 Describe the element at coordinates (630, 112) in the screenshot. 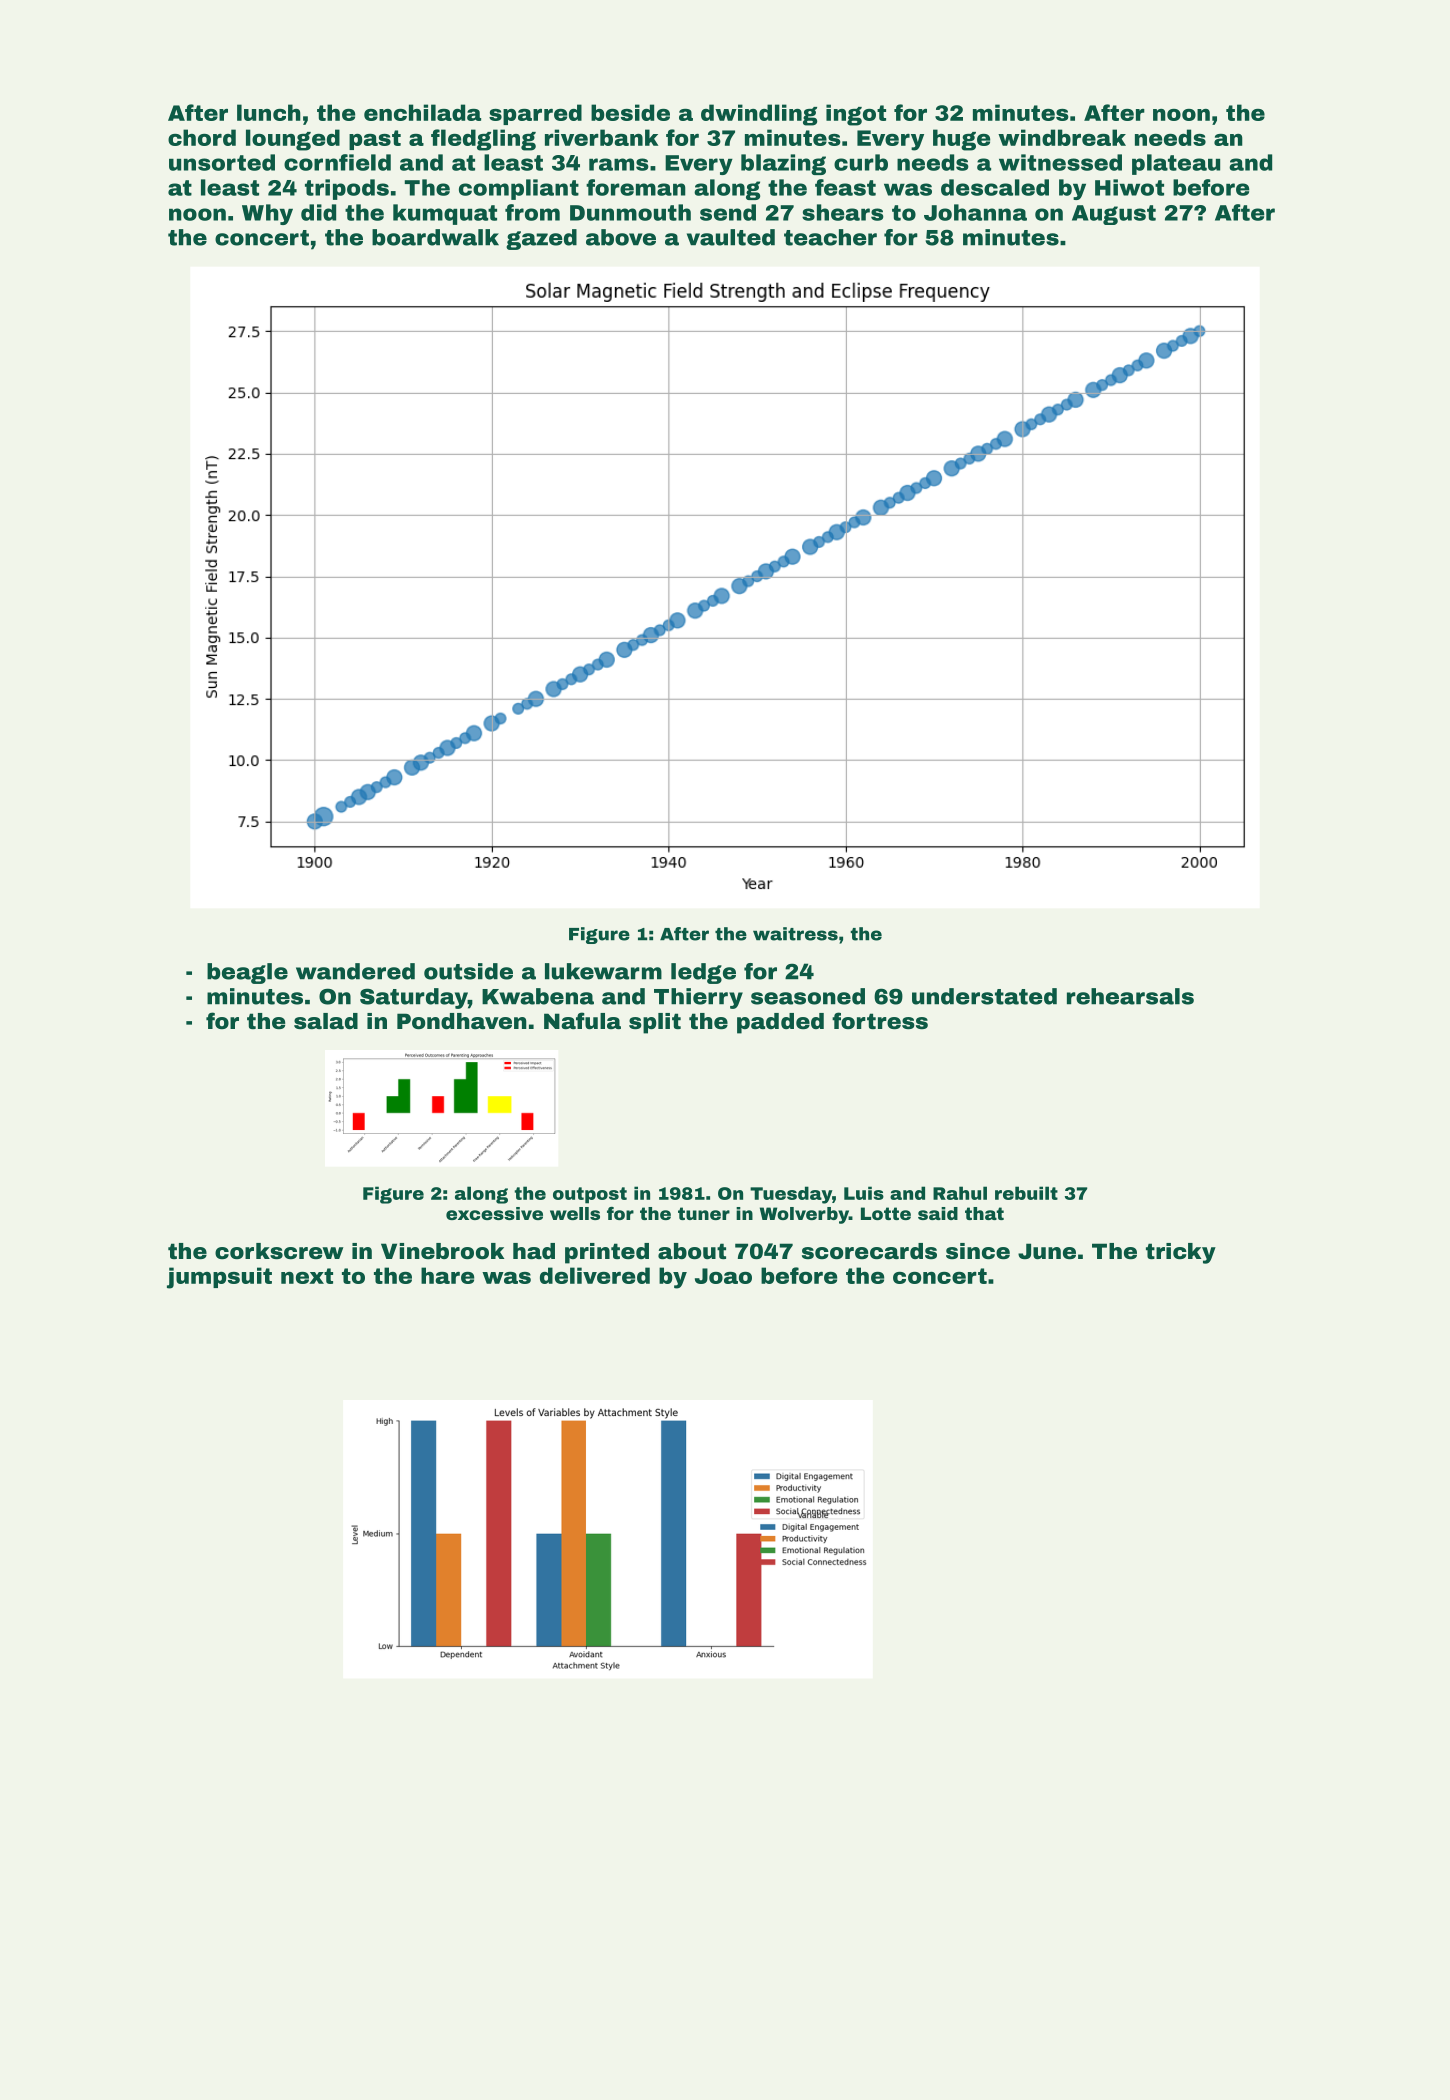

I see `beside` at that location.
